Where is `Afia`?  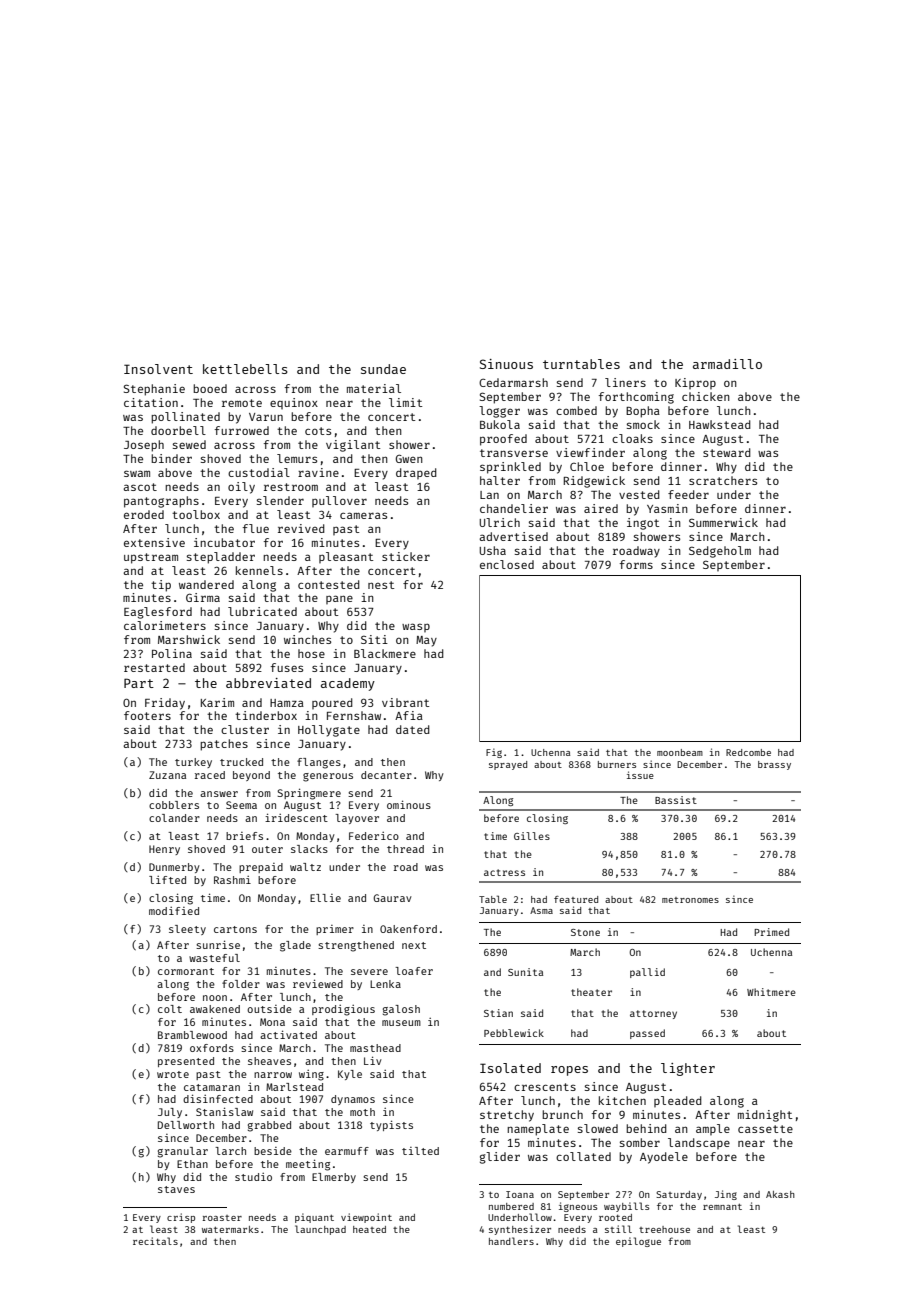
Afia is located at coordinates (409, 715).
